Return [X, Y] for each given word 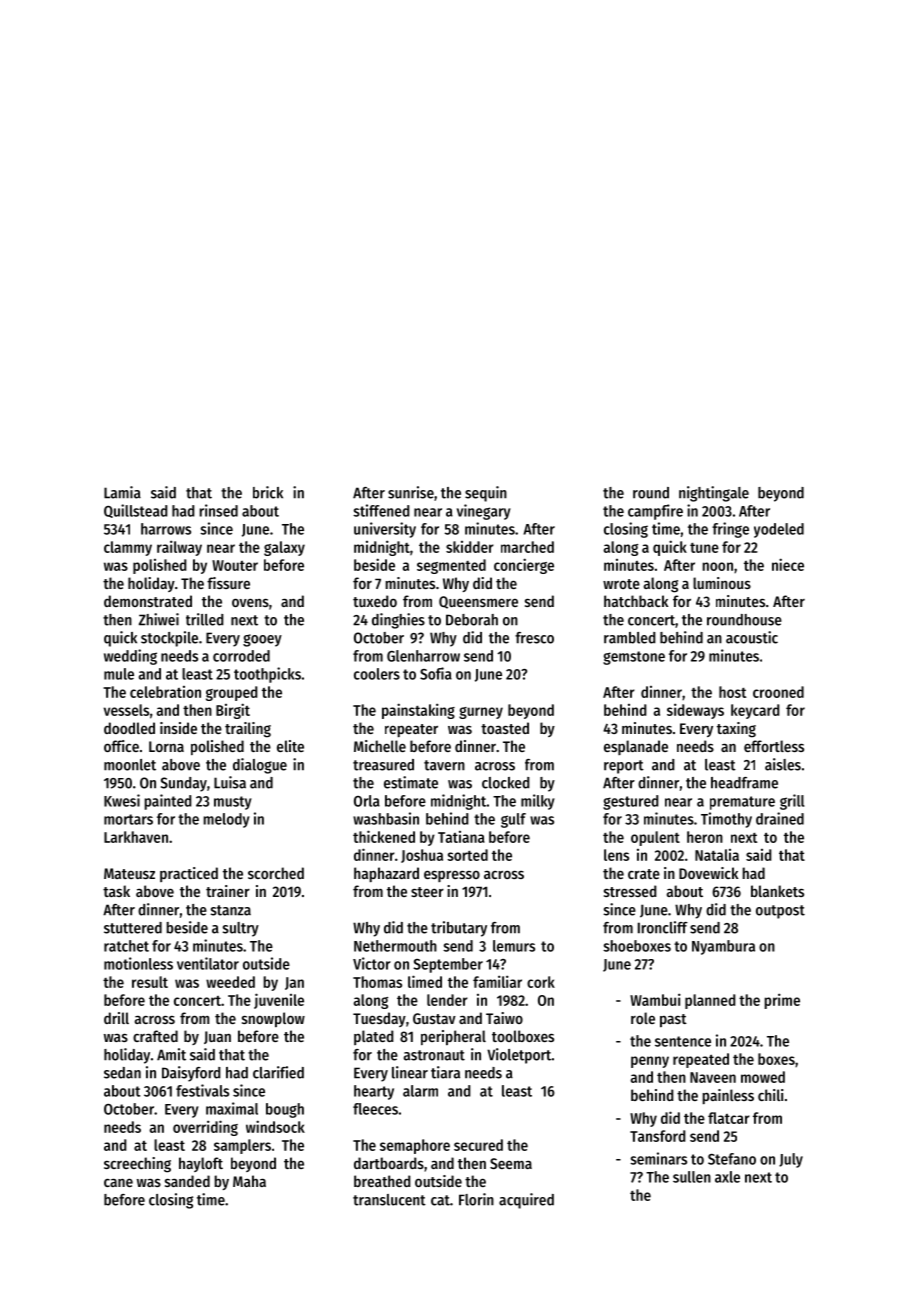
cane [118, 1182]
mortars [128, 819]
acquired [526, 1201]
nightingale [714, 494]
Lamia [122, 492]
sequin [486, 494]
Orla [367, 801]
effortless [774, 746]
